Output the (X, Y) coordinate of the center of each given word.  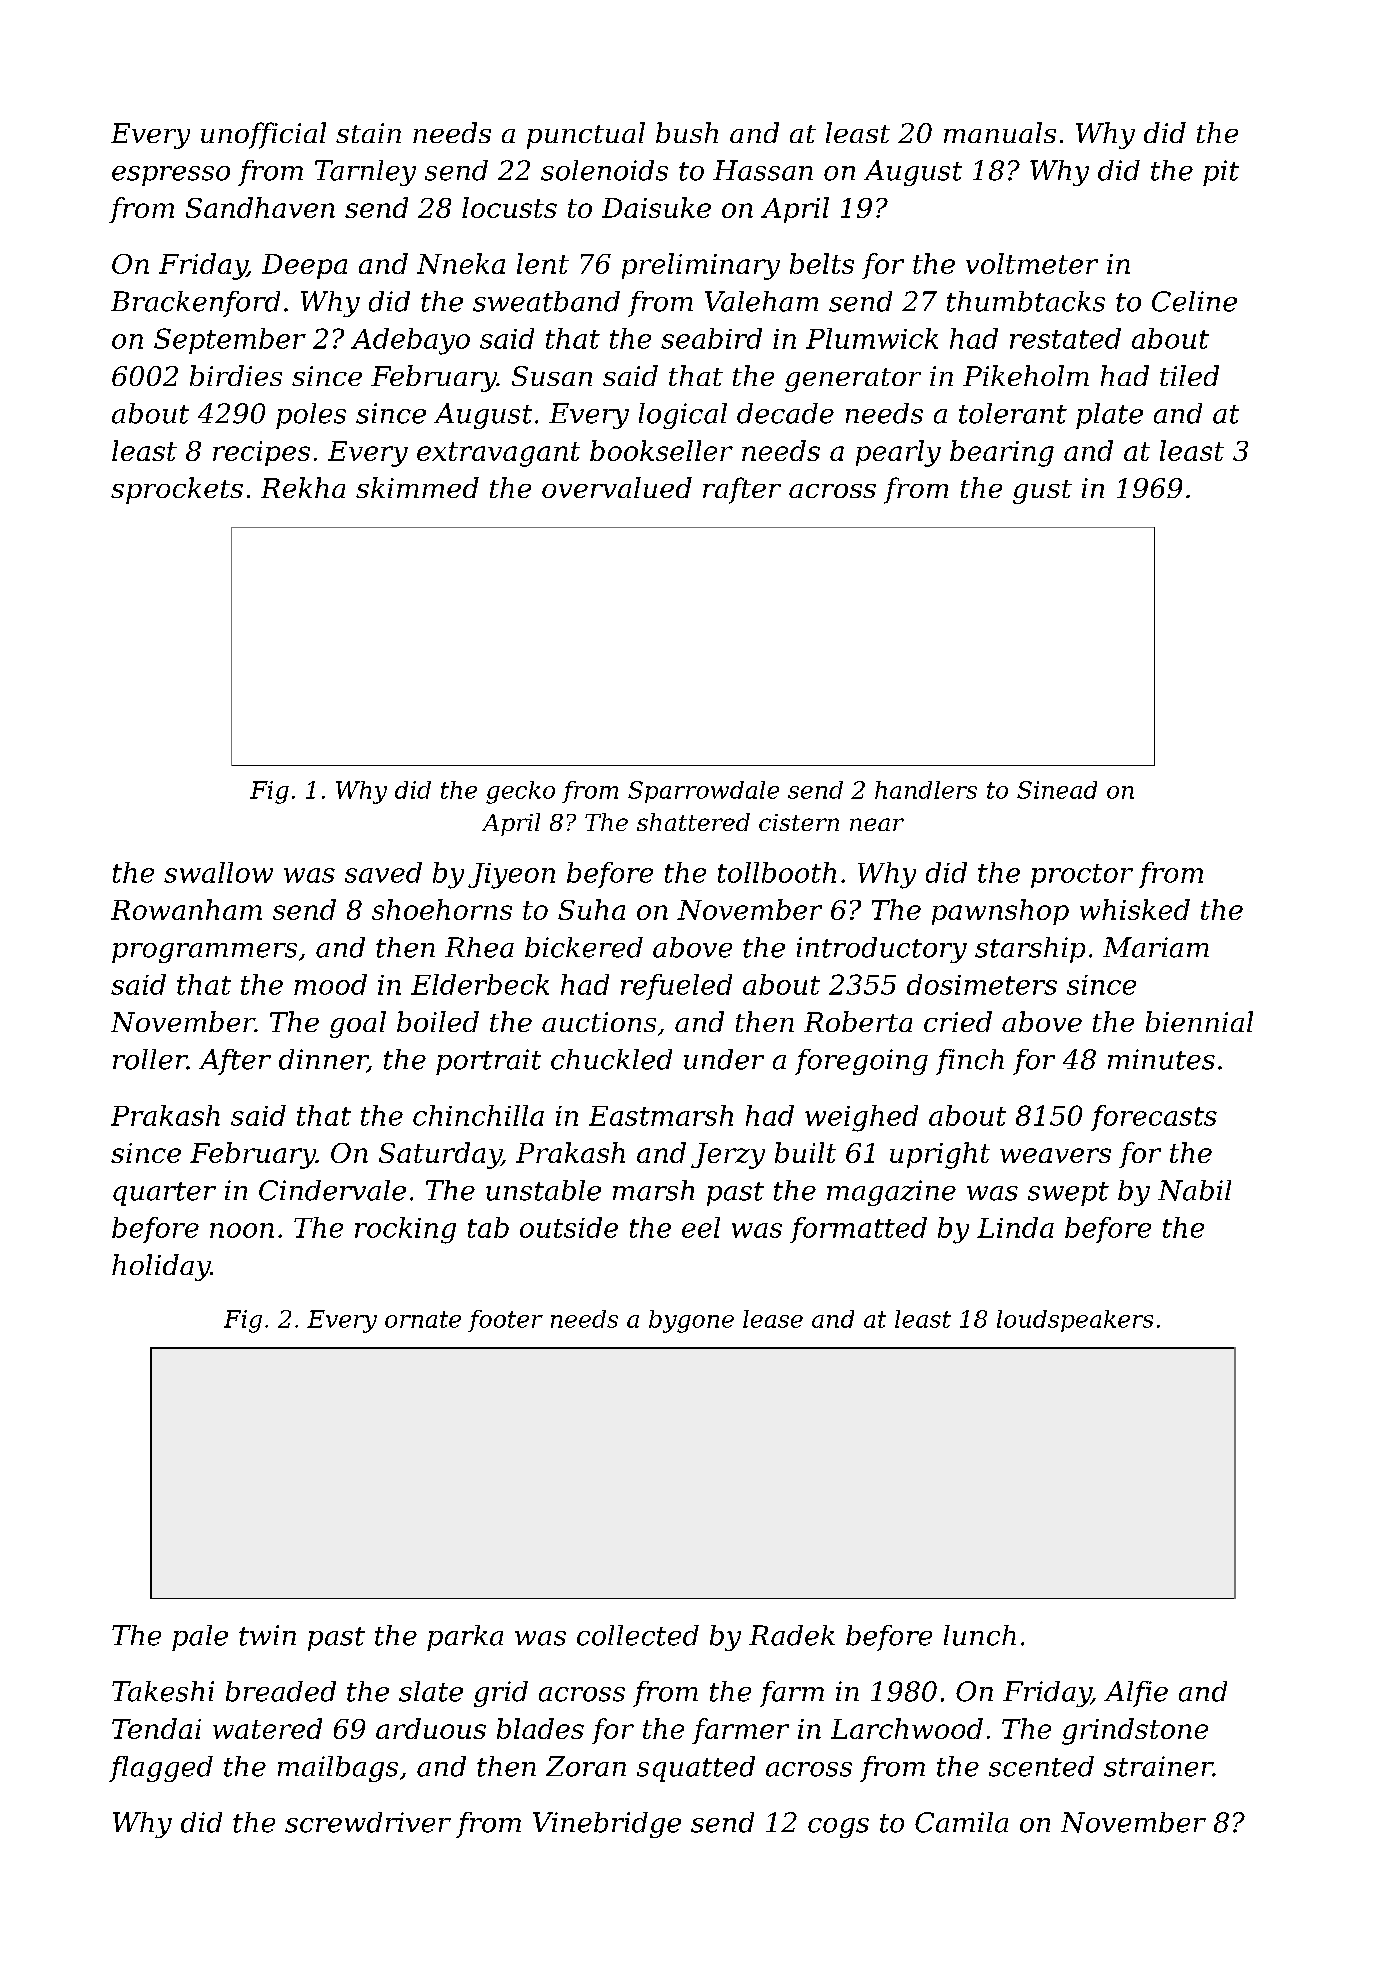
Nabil (1194, 1190)
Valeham (761, 301)
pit (1221, 173)
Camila (961, 1822)
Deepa (304, 266)
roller (150, 1059)
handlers (926, 790)
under (724, 1059)
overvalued (617, 487)
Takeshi (163, 1691)
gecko (520, 792)
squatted (696, 1769)
